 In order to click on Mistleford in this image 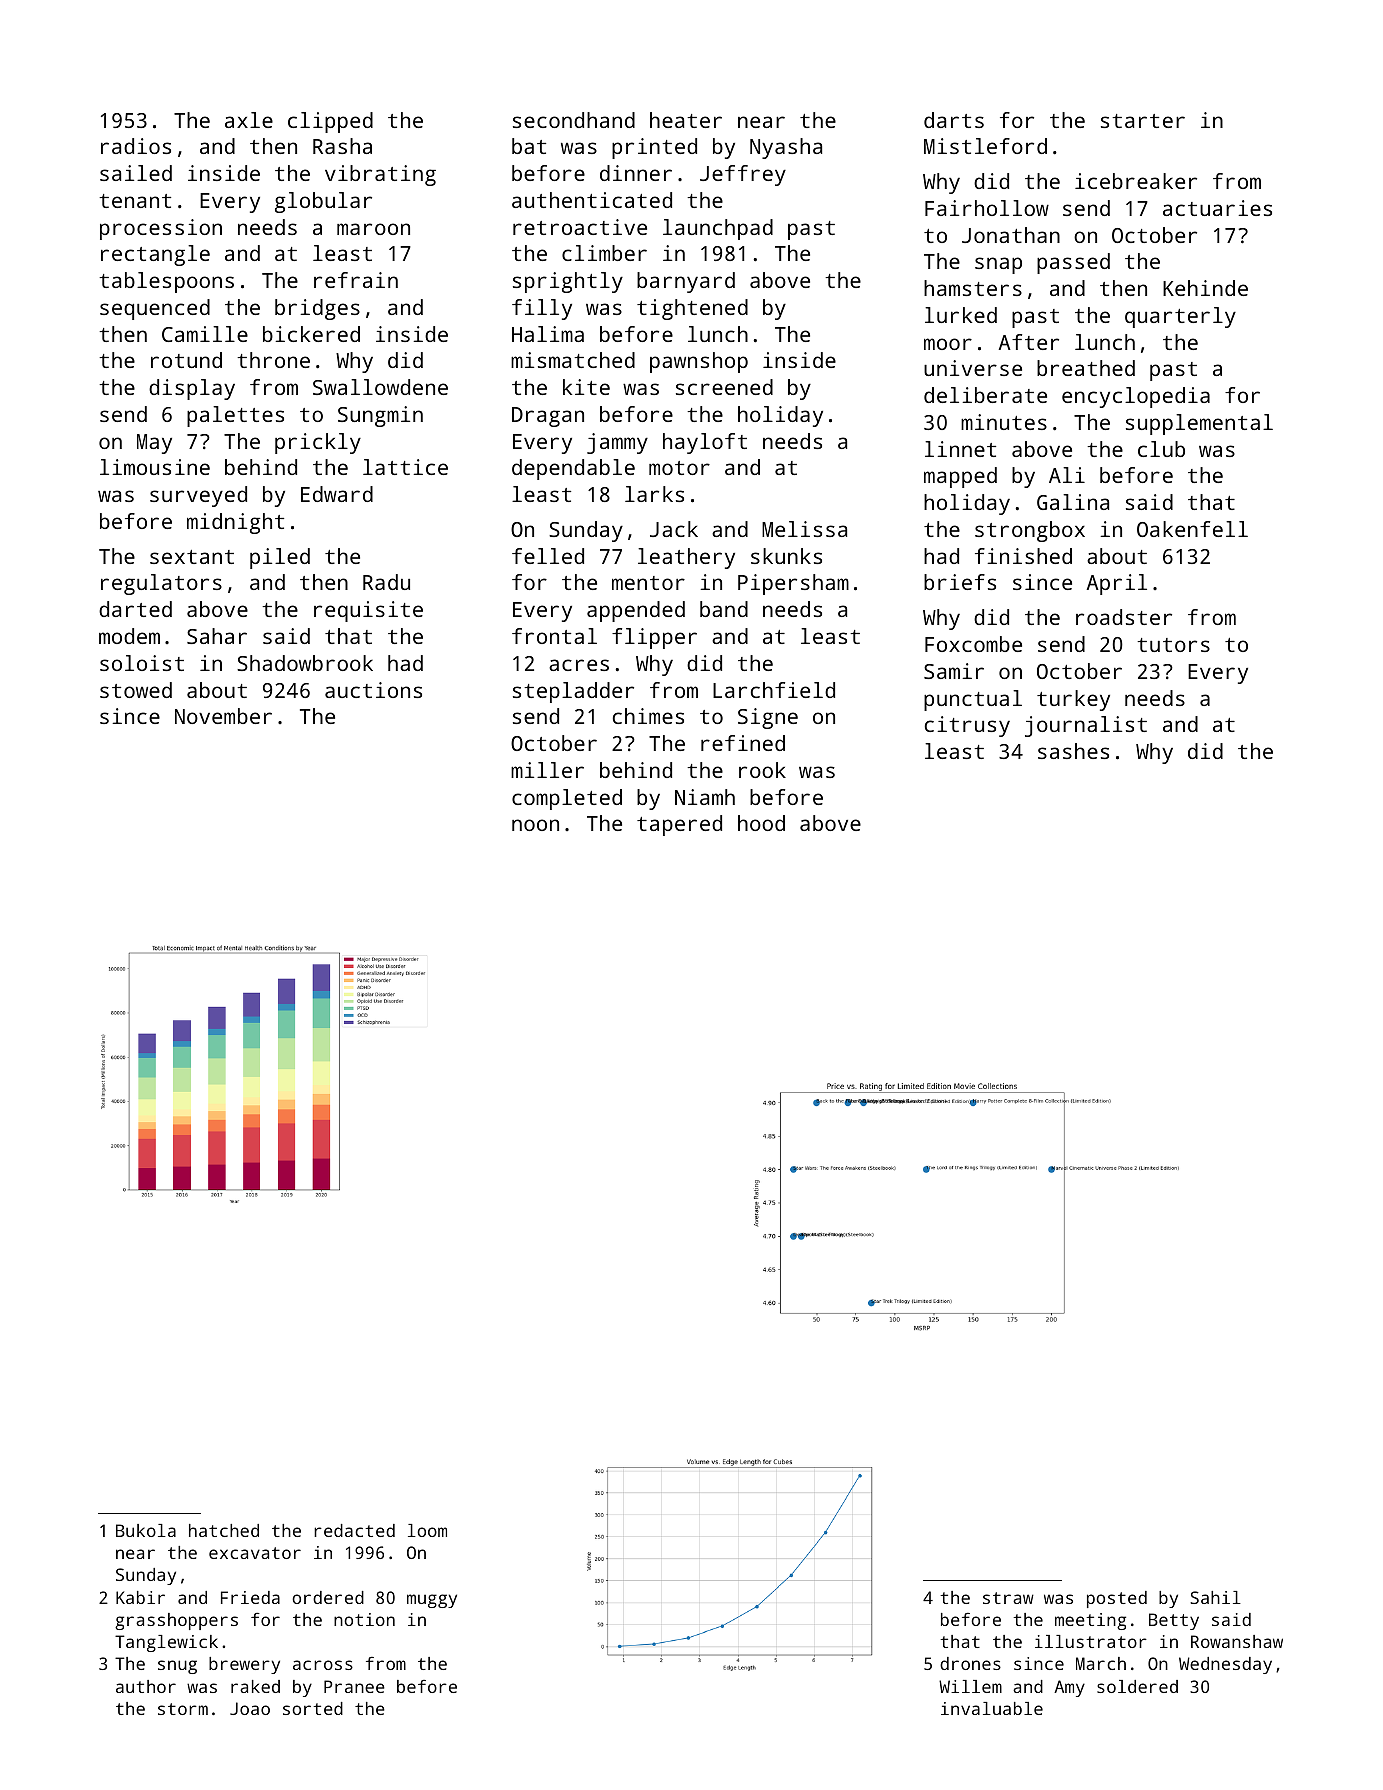, I will do `click(985, 146)`.
